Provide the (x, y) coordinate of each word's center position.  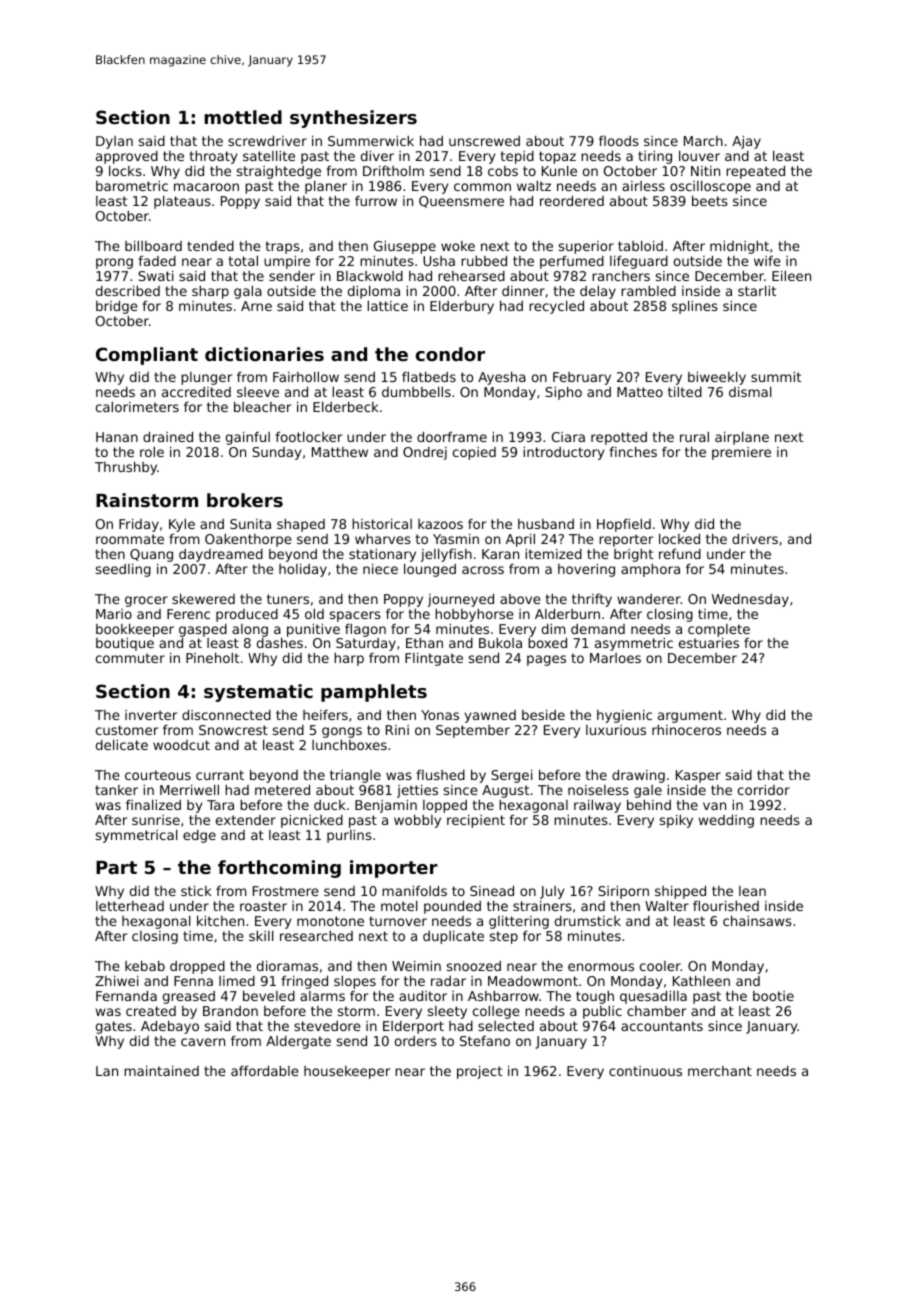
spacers (355, 616)
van (714, 806)
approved (127, 157)
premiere (741, 453)
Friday (139, 525)
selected (506, 1026)
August (505, 791)
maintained (161, 1071)
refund (680, 554)
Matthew (340, 452)
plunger (206, 378)
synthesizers (353, 119)
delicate (122, 745)
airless (643, 186)
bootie (773, 996)
